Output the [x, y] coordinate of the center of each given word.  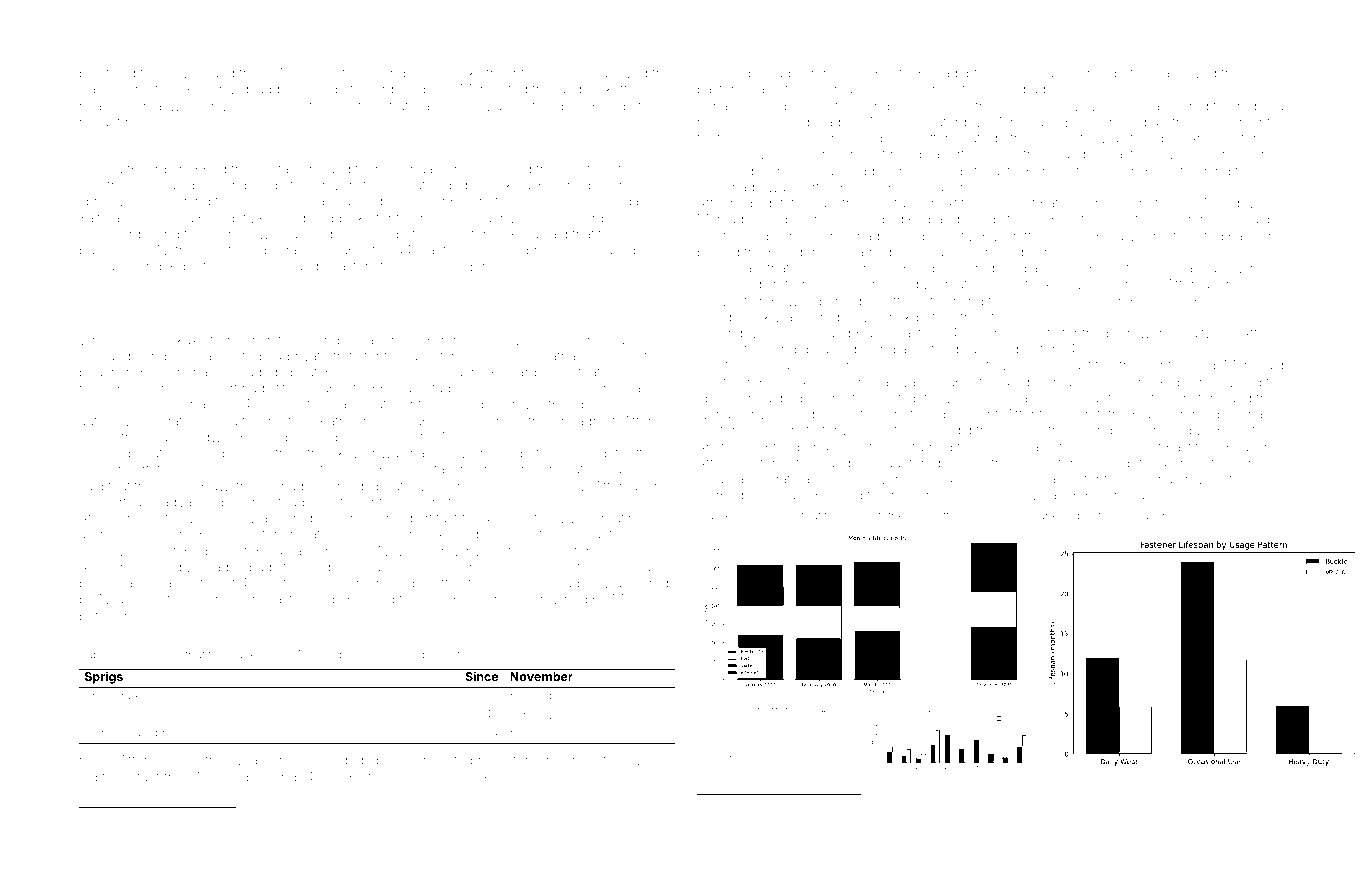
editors [1153, 515]
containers [287, 169]
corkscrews [417, 818]
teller [740, 365]
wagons [380, 342]
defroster [629, 168]
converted [1256, 804]
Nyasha [123, 600]
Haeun [783, 830]
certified [403, 654]
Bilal [1077, 122]
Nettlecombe [962, 515]
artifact [437, 517]
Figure [715, 517]
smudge [1010, 350]
